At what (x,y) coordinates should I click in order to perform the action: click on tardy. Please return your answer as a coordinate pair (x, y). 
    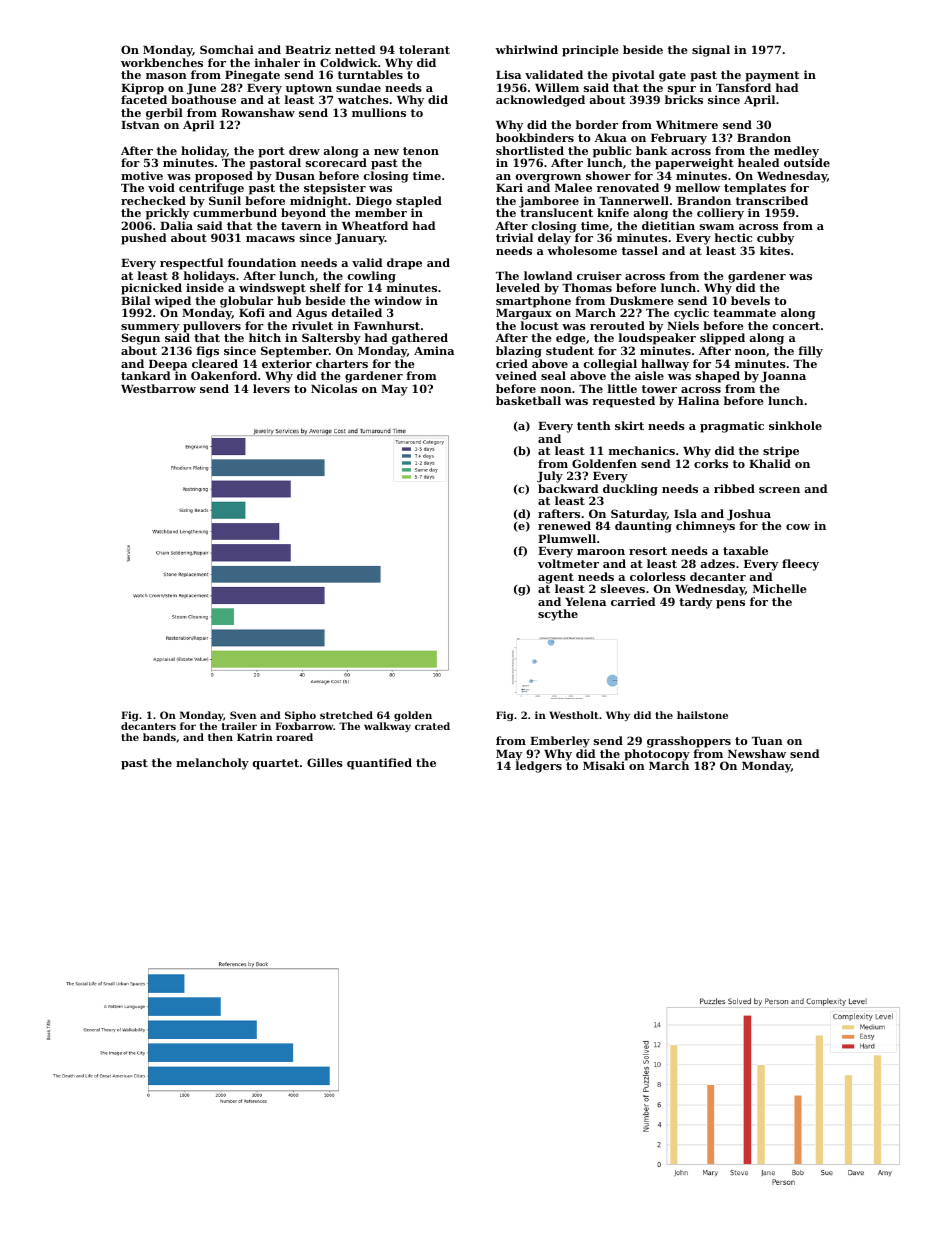
    Looking at the image, I should click on (695, 603).
